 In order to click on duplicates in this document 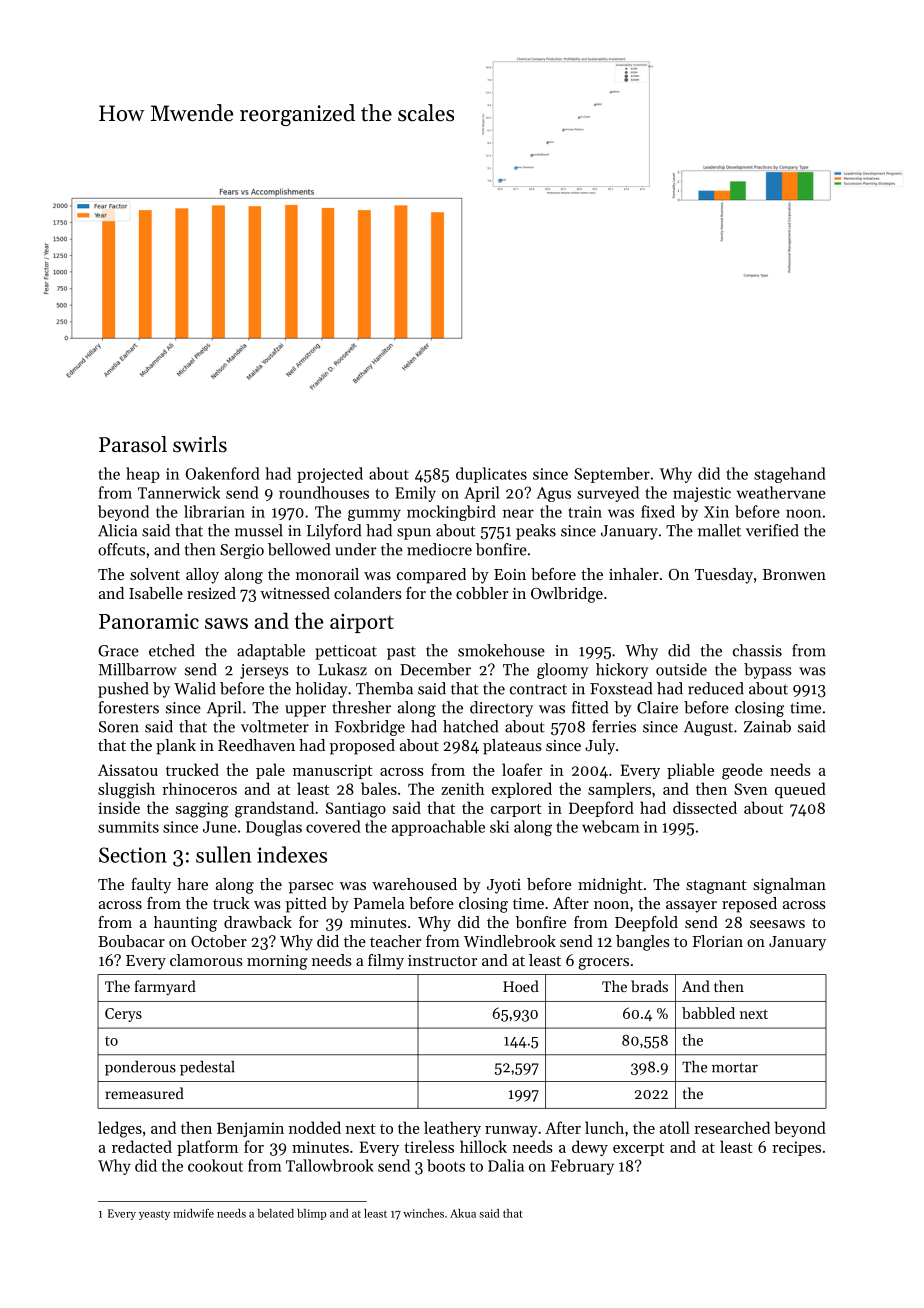, I will do `click(491, 475)`.
